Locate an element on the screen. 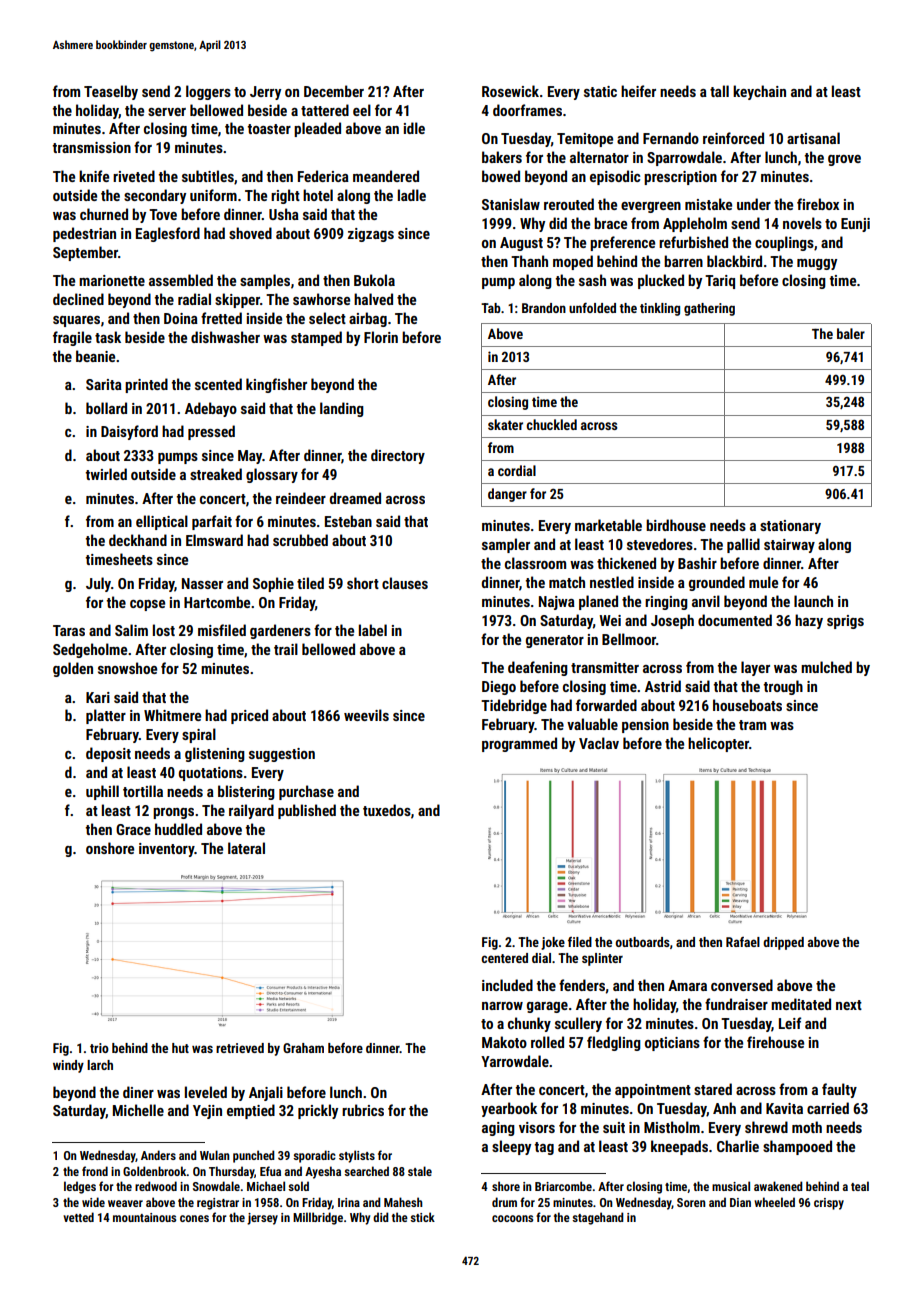 The height and width of the screenshot is (1308, 924). redwood is located at coordinates (156, 1186).
